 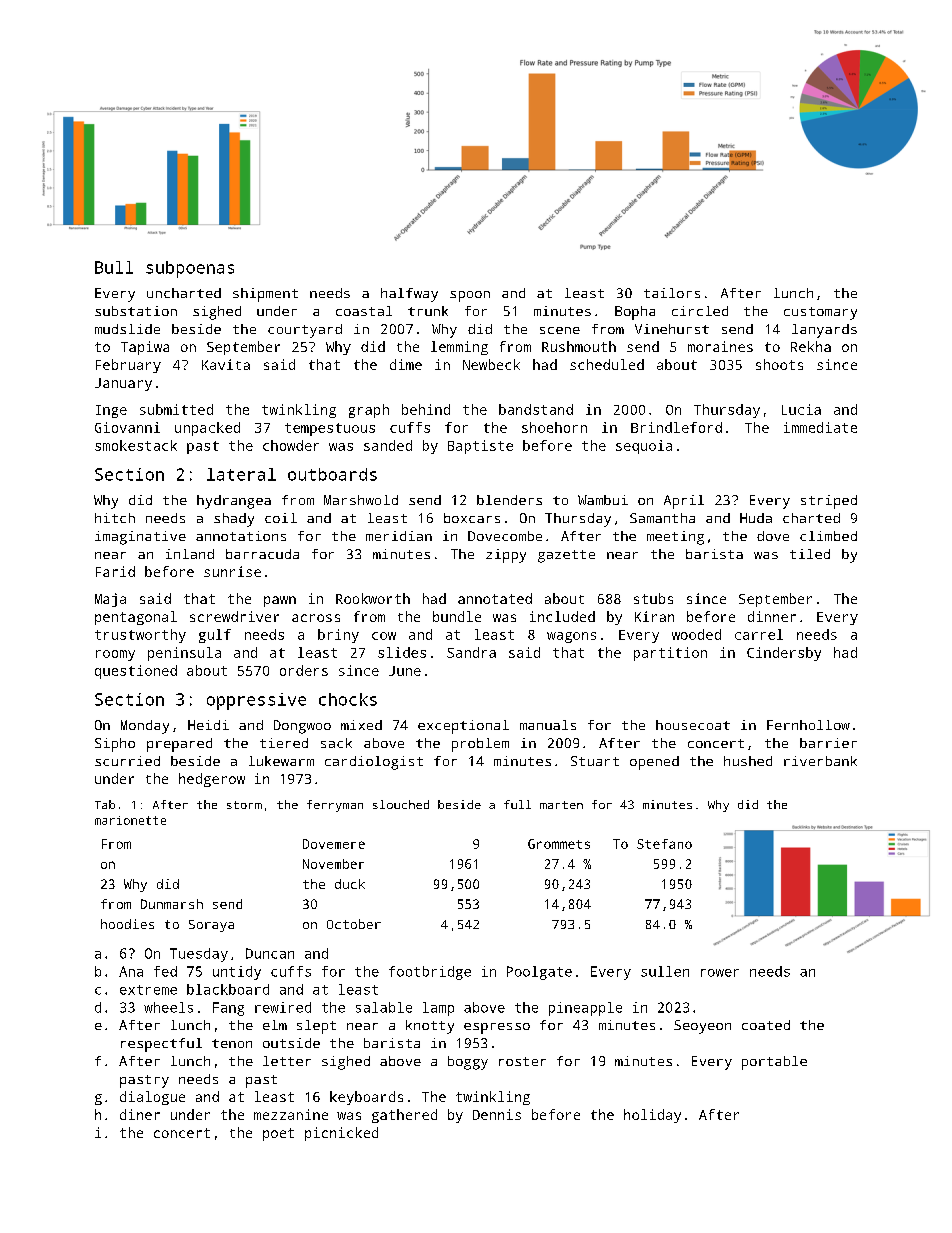 I want to click on meeting, so click(x=675, y=538).
